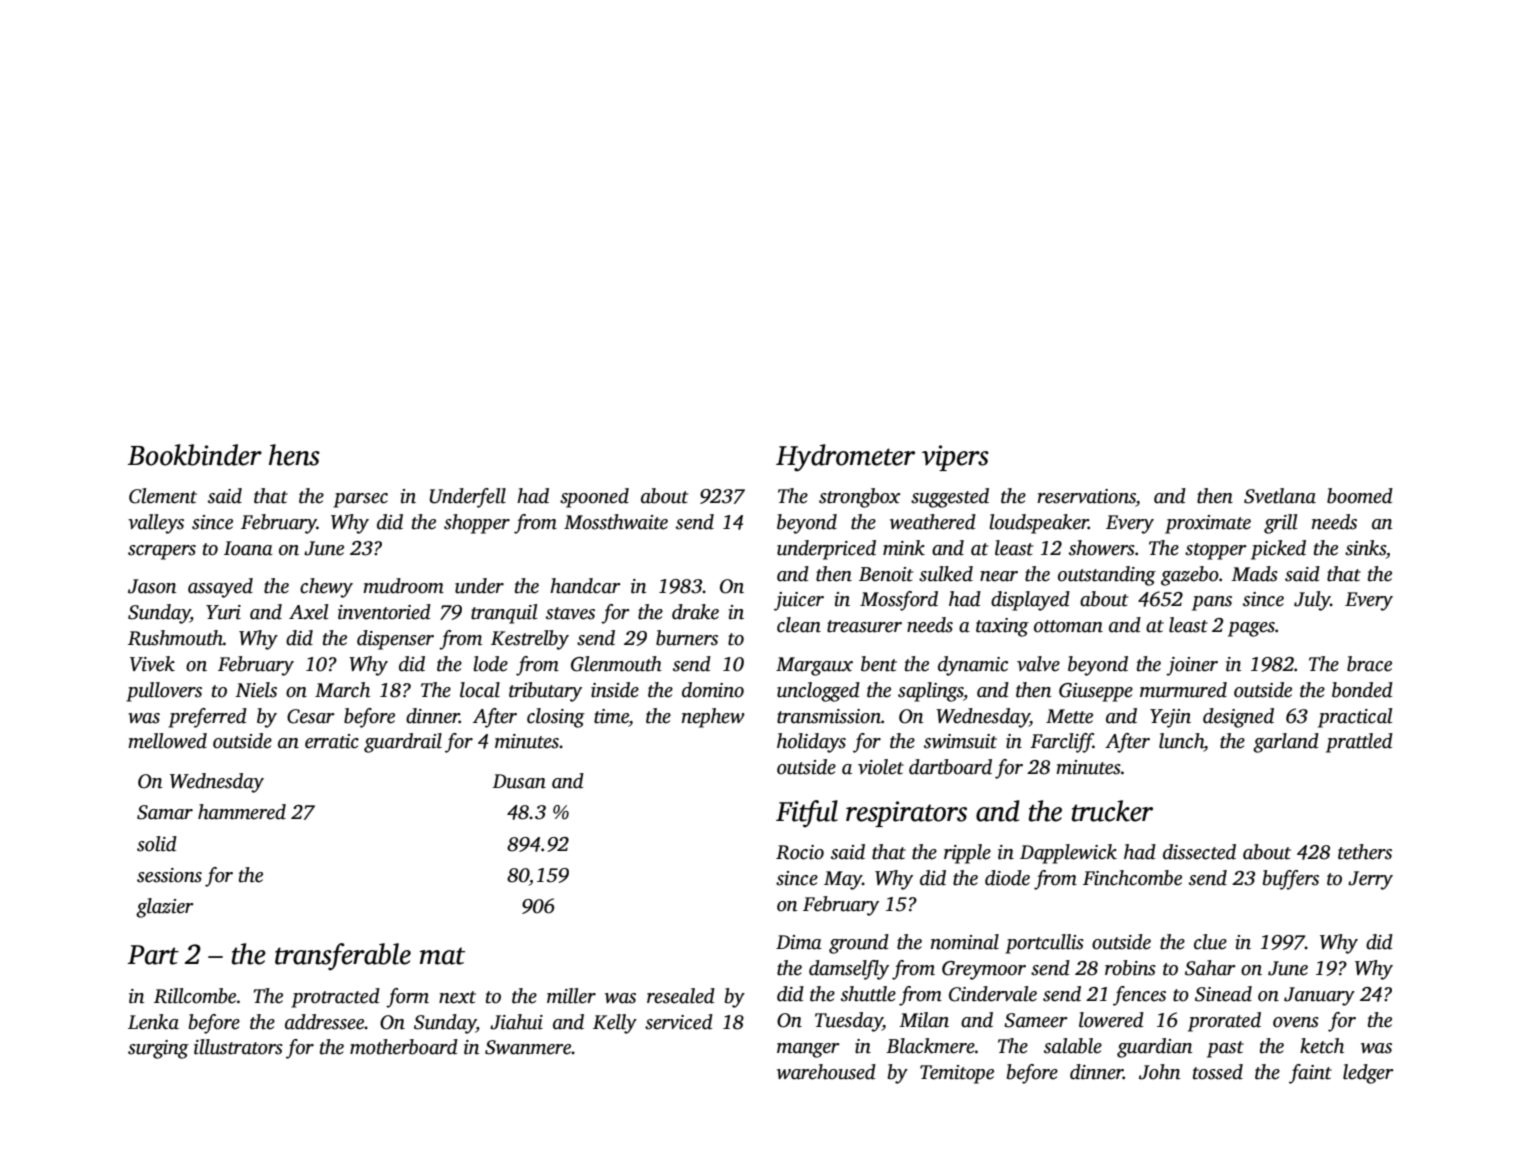 The image size is (1521, 1176). Describe the element at coordinates (457, 997) in the image. I see `next` at that location.
